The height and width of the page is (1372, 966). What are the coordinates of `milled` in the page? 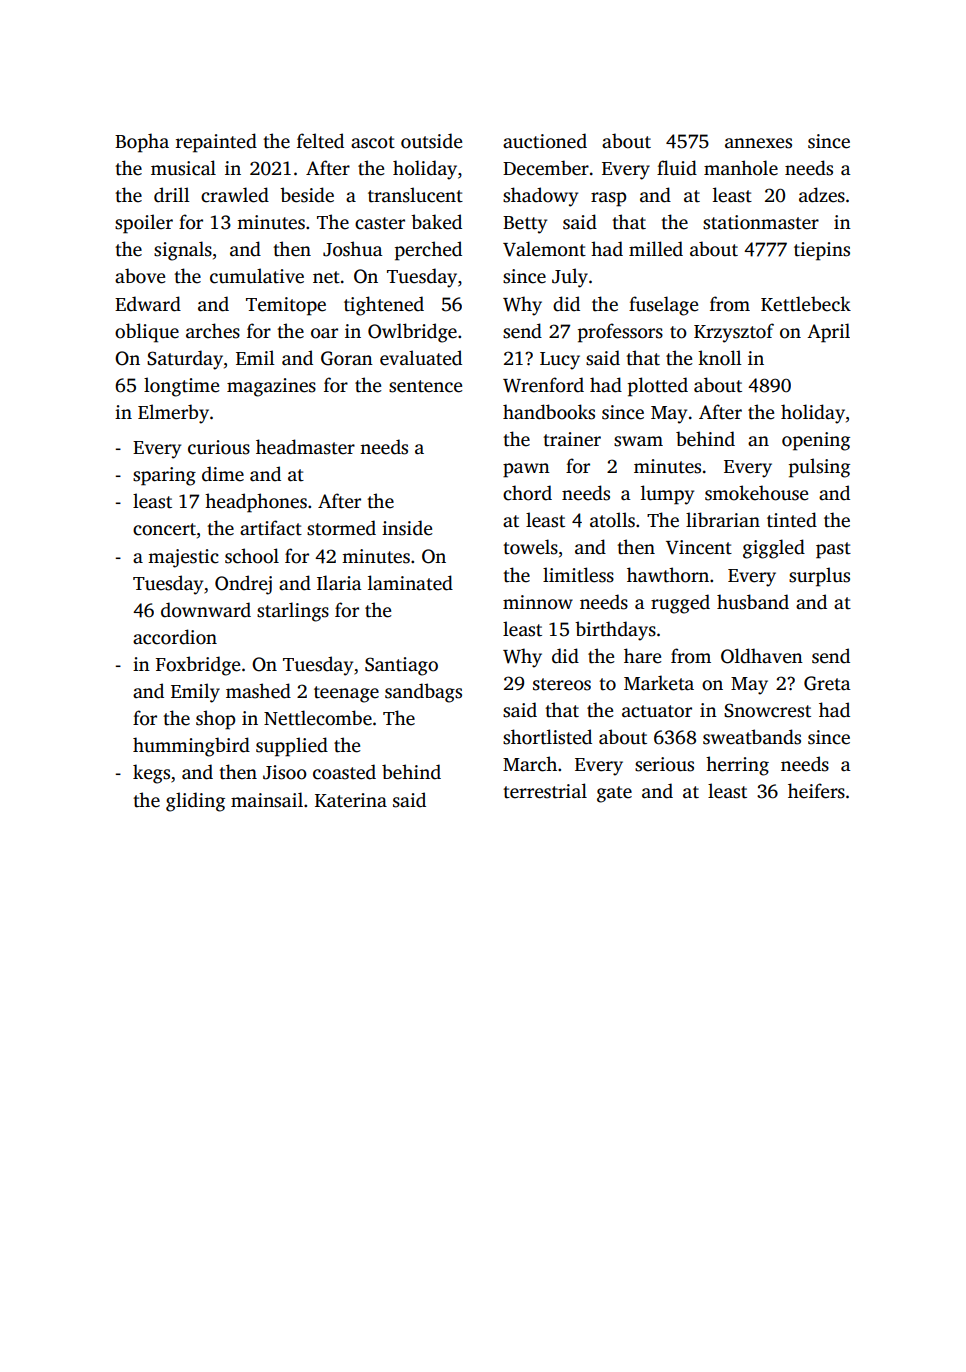 It's located at (656, 249).
